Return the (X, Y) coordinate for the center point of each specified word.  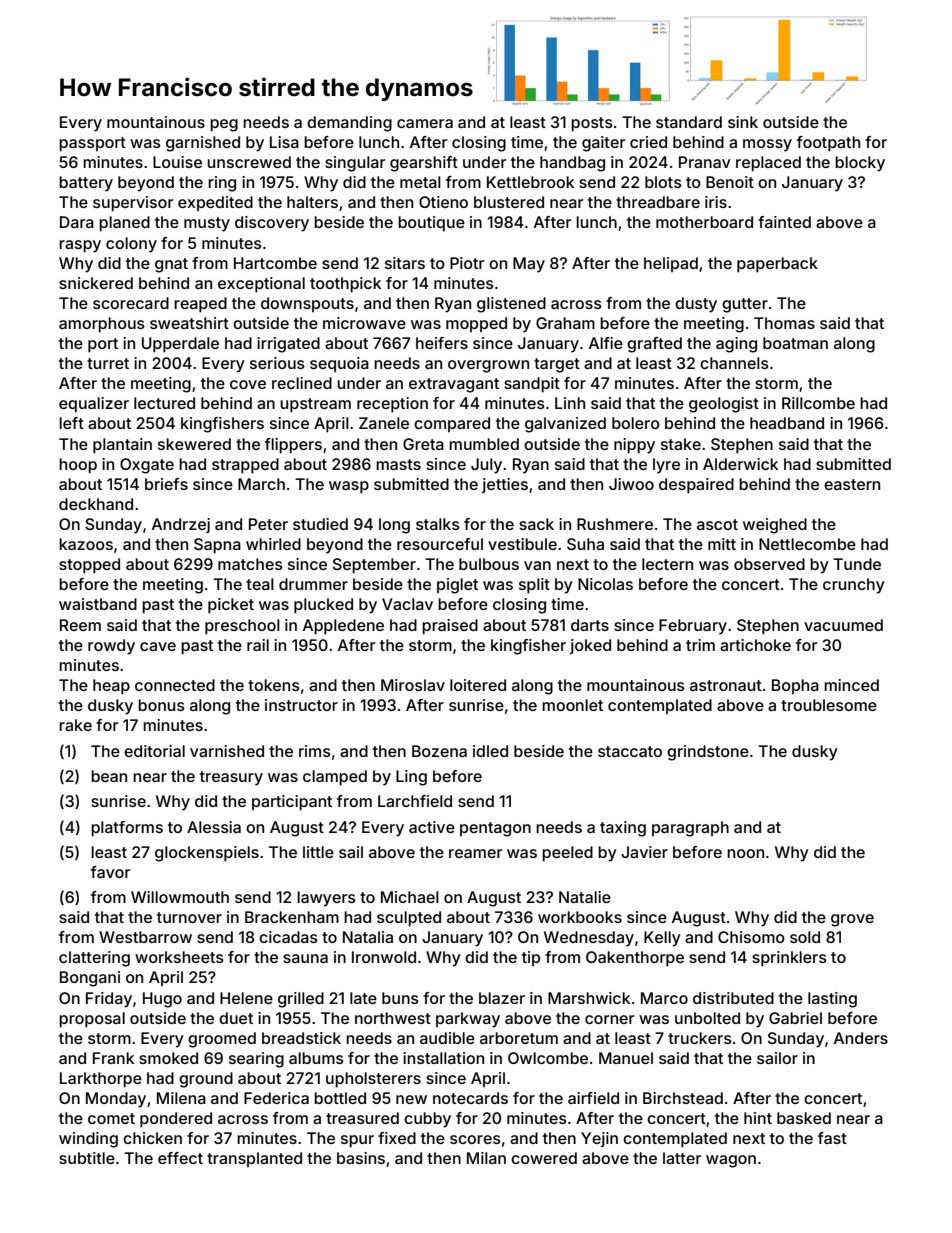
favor (110, 872)
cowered (544, 1158)
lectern (667, 564)
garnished (203, 144)
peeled (567, 854)
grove (852, 920)
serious (277, 363)
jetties (505, 485)
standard (689, 122)
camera (425, 123)
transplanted (254, 1159)
